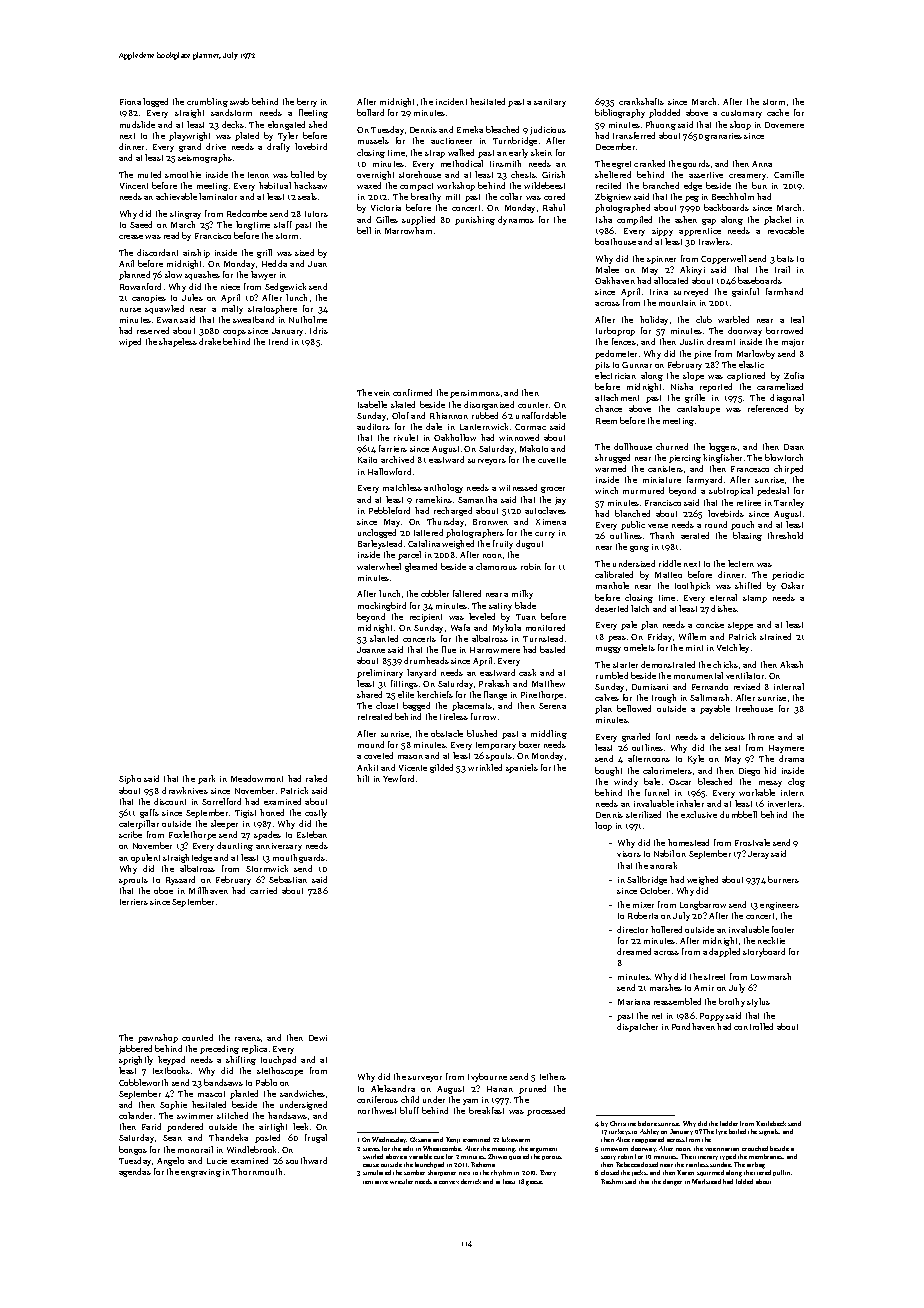 Image resolution: width=924 pixels, height=1308 pixels. Describe the element at coordinates (497, 1156) in the image. I see `Zhiwei` at that location.
